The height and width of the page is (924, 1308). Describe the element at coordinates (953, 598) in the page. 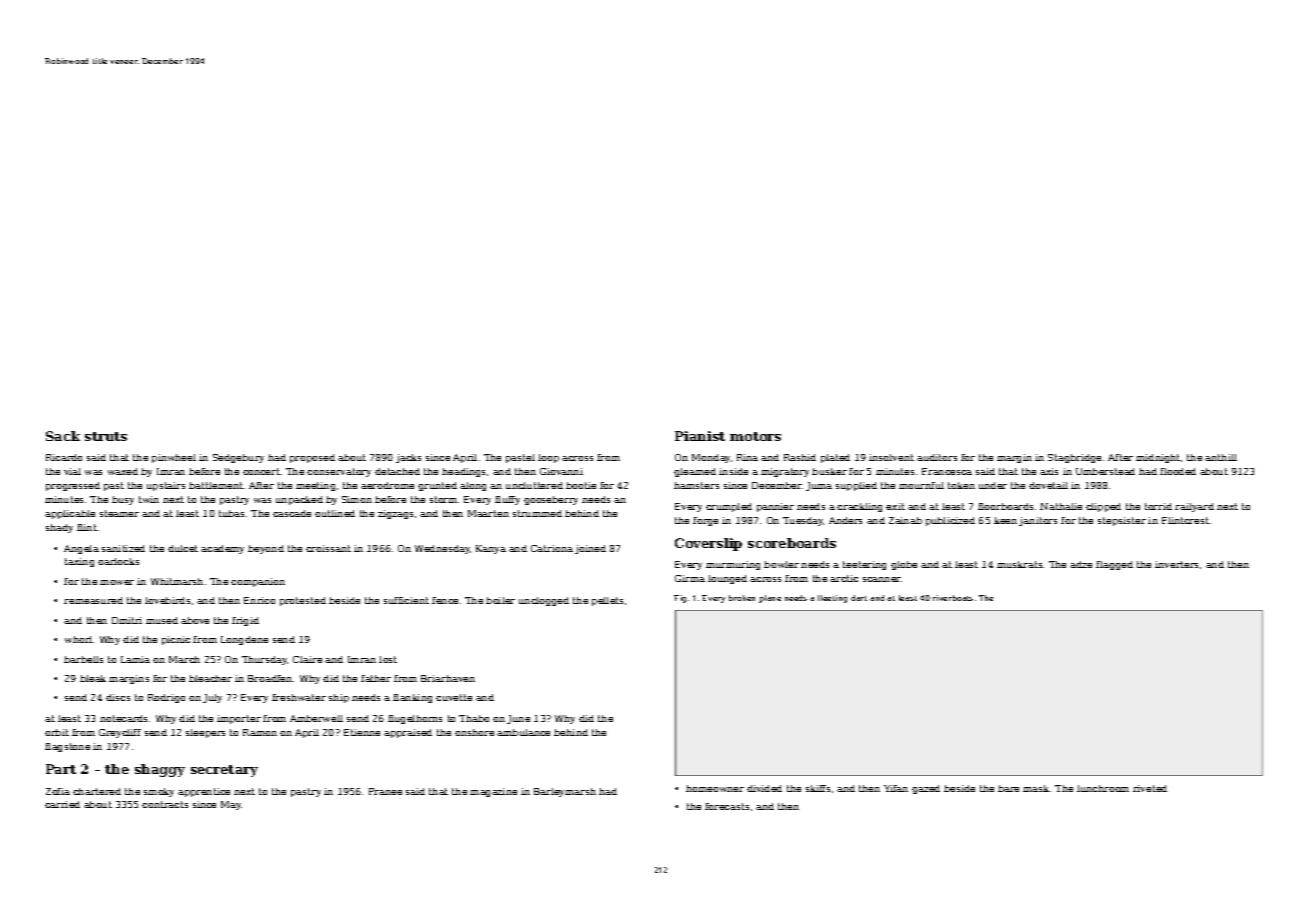

I see `riverboats` at that location.
